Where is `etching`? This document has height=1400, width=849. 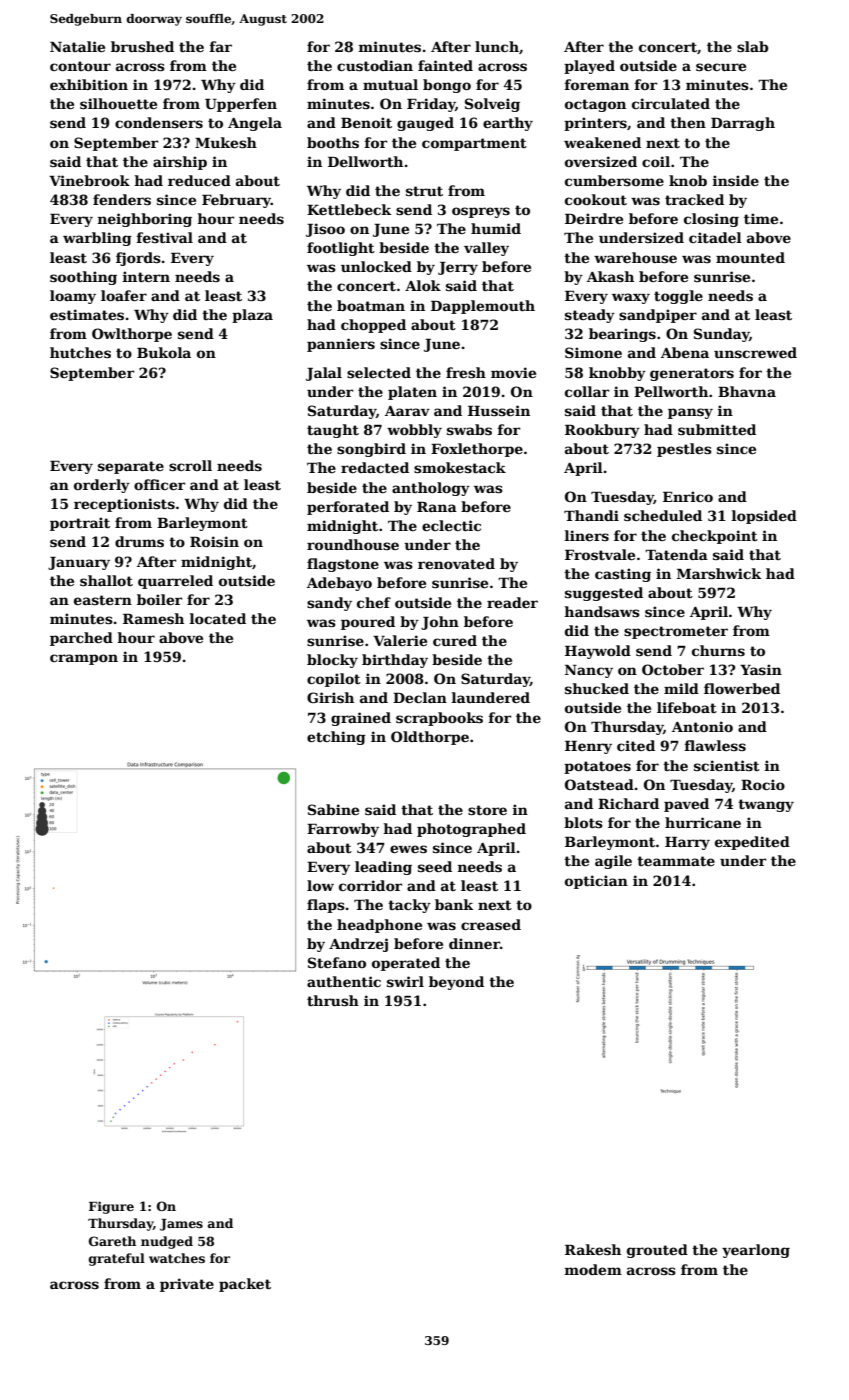
etching is located at coordinates (336, 738).
